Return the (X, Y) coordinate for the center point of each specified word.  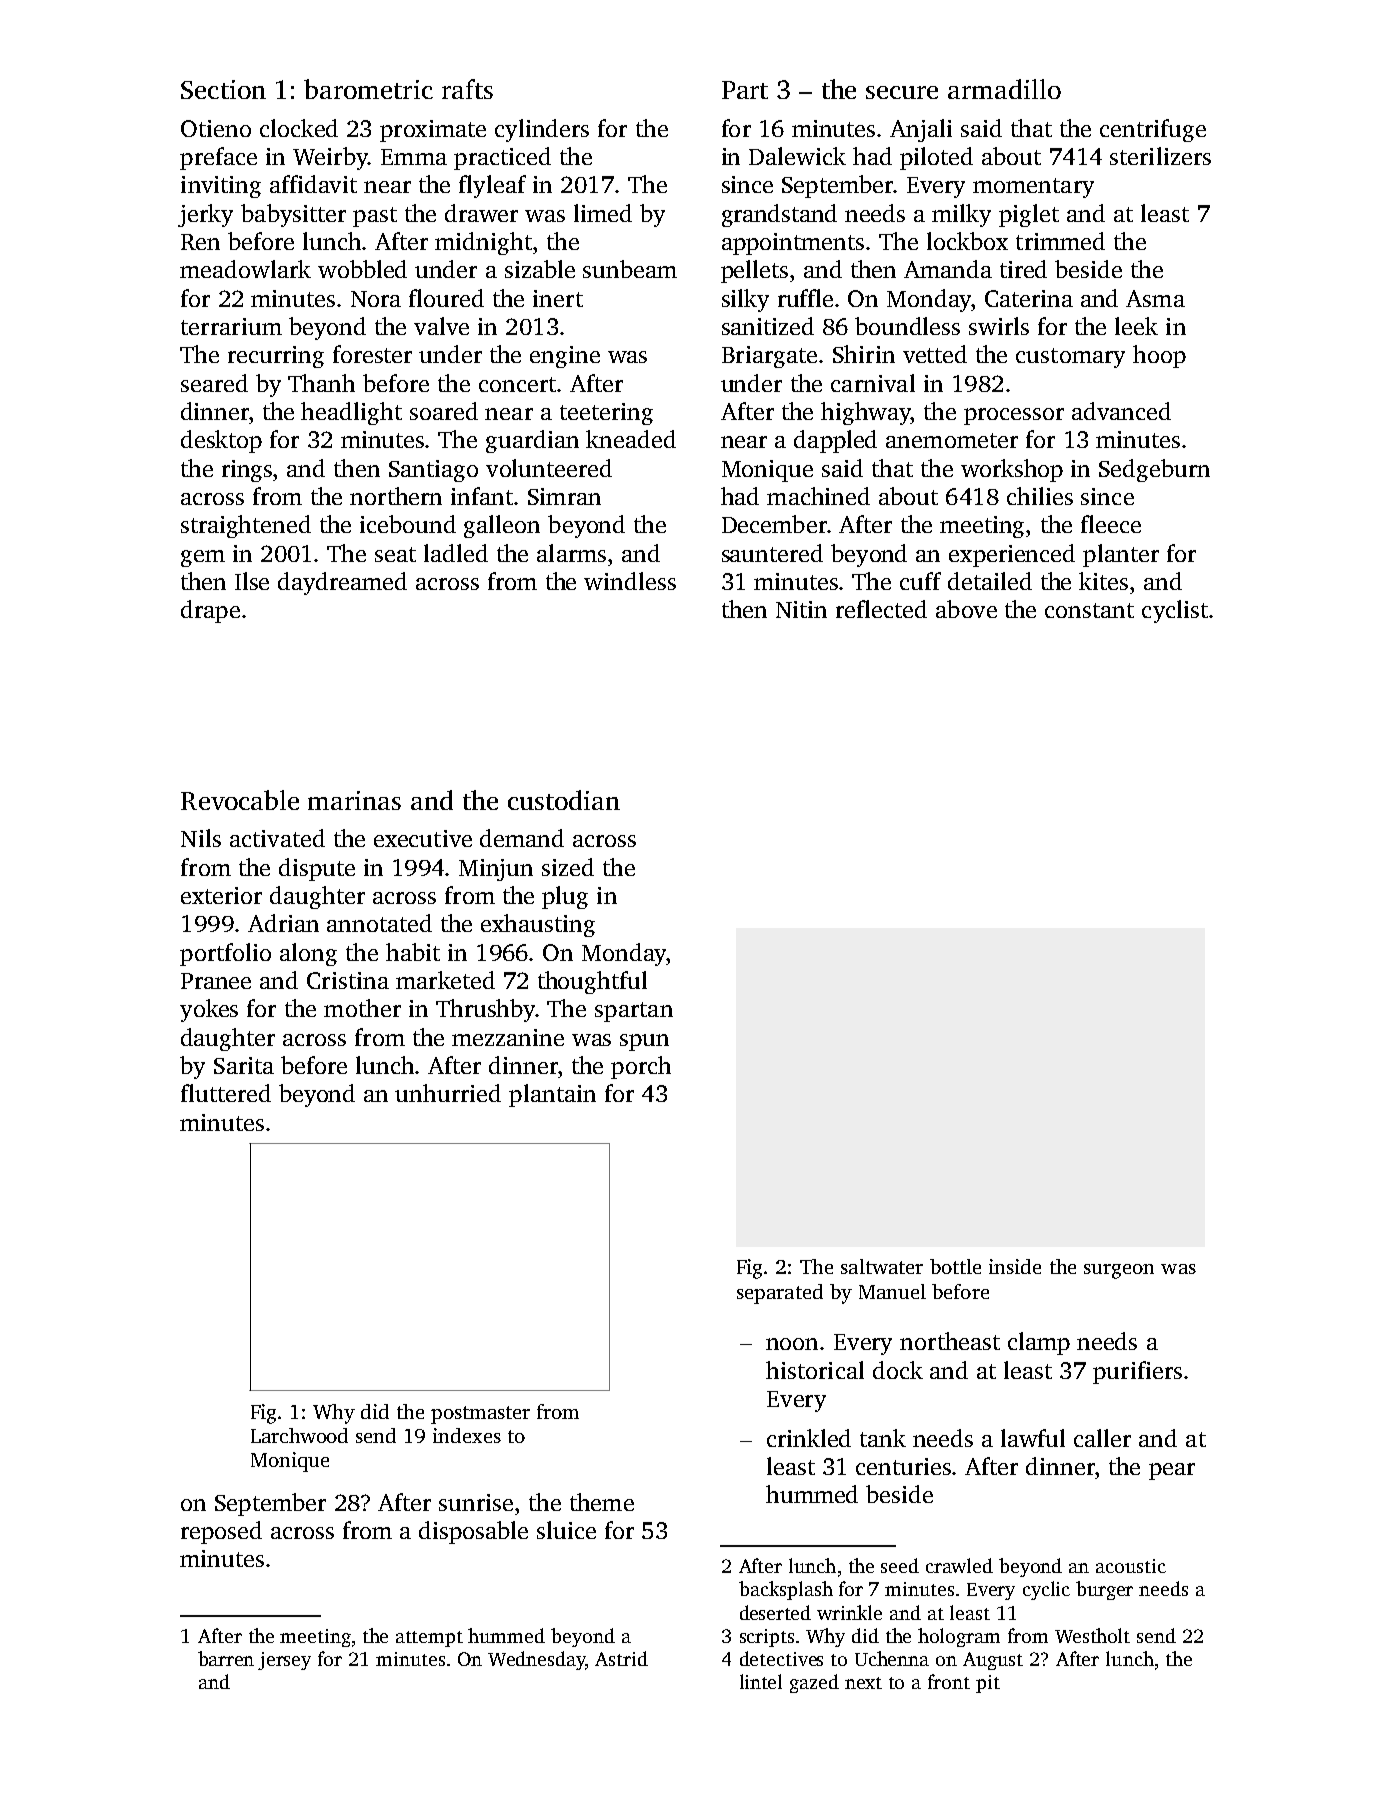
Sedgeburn (1154, 470)
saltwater (882, 1266)
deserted (775, 1612)
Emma (414, 157)
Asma (1155, 298)
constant (1089, 610)
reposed (221, 1532)
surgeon (1119, 1271)
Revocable (240, 800)
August (993, 1661)
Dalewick (797, 156)
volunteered (549, 468)
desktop (221, 441)
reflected (881, 609)
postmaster (480, 1415)
